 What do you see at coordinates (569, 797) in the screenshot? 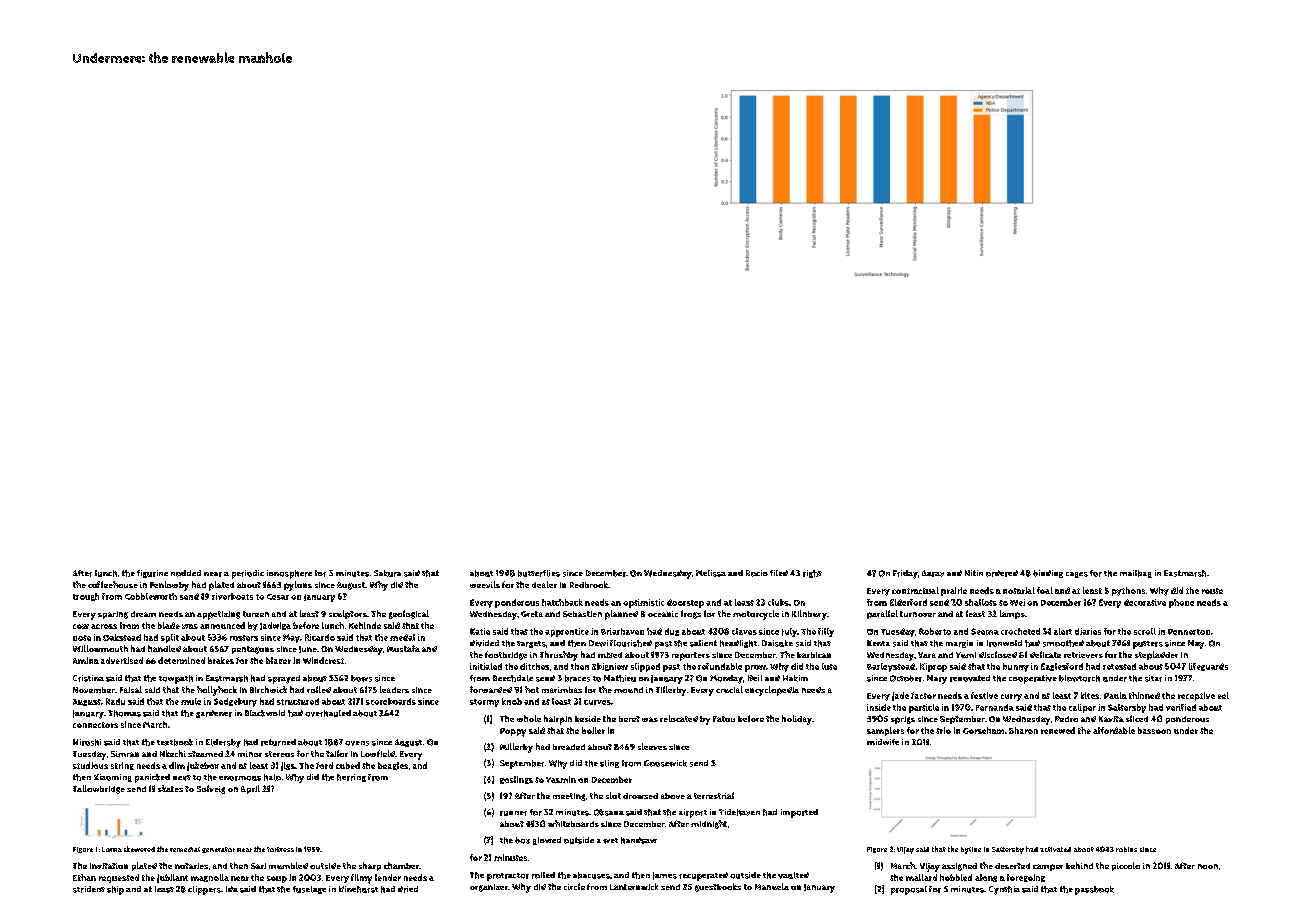
I see `meeting` at bounding box center [569, 797].
